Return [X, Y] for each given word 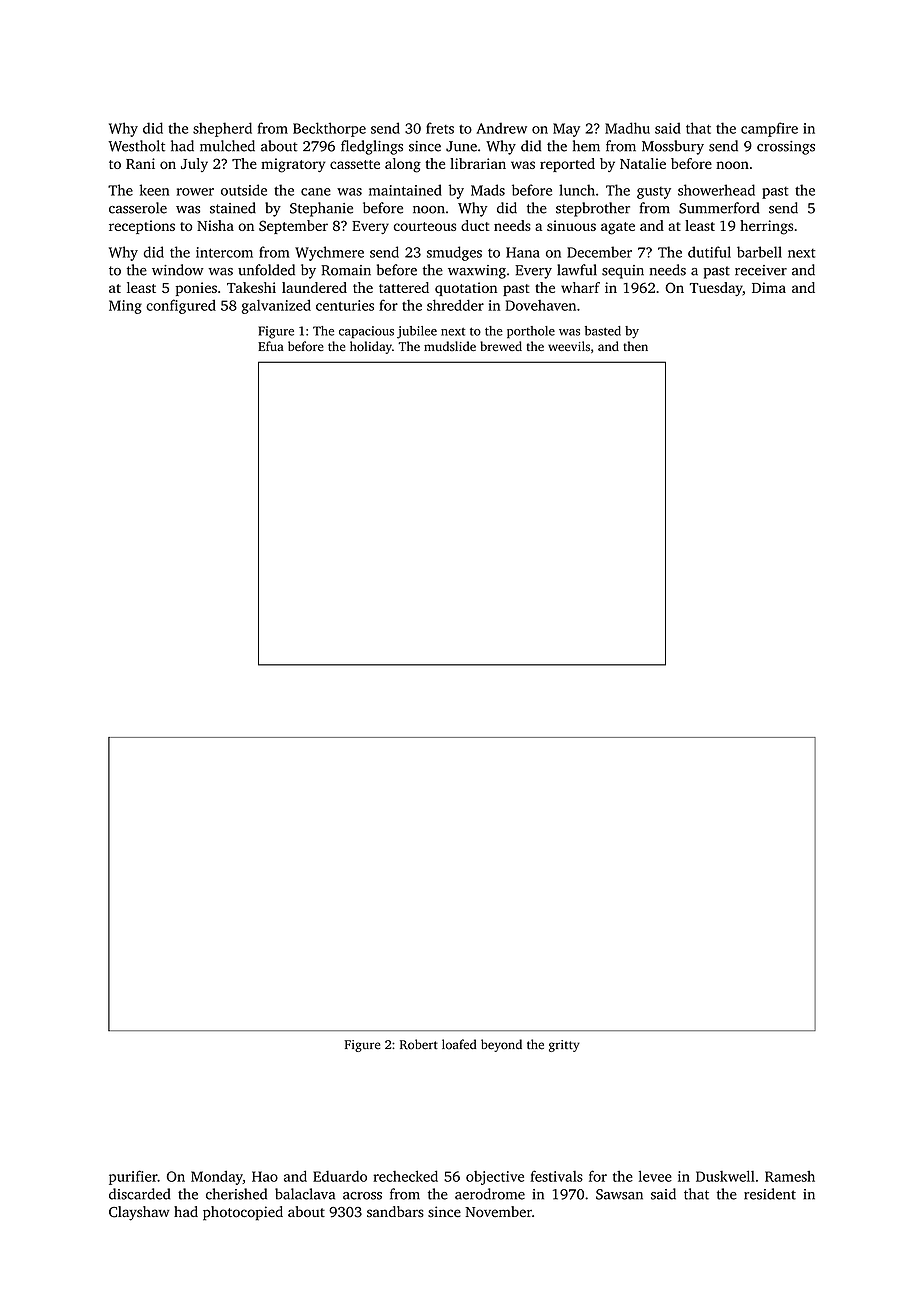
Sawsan [619, 1194]
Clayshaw [139, 1213]
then [635, 346]
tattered [404, 287]
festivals [556, 1176]
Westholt [136, 146]
